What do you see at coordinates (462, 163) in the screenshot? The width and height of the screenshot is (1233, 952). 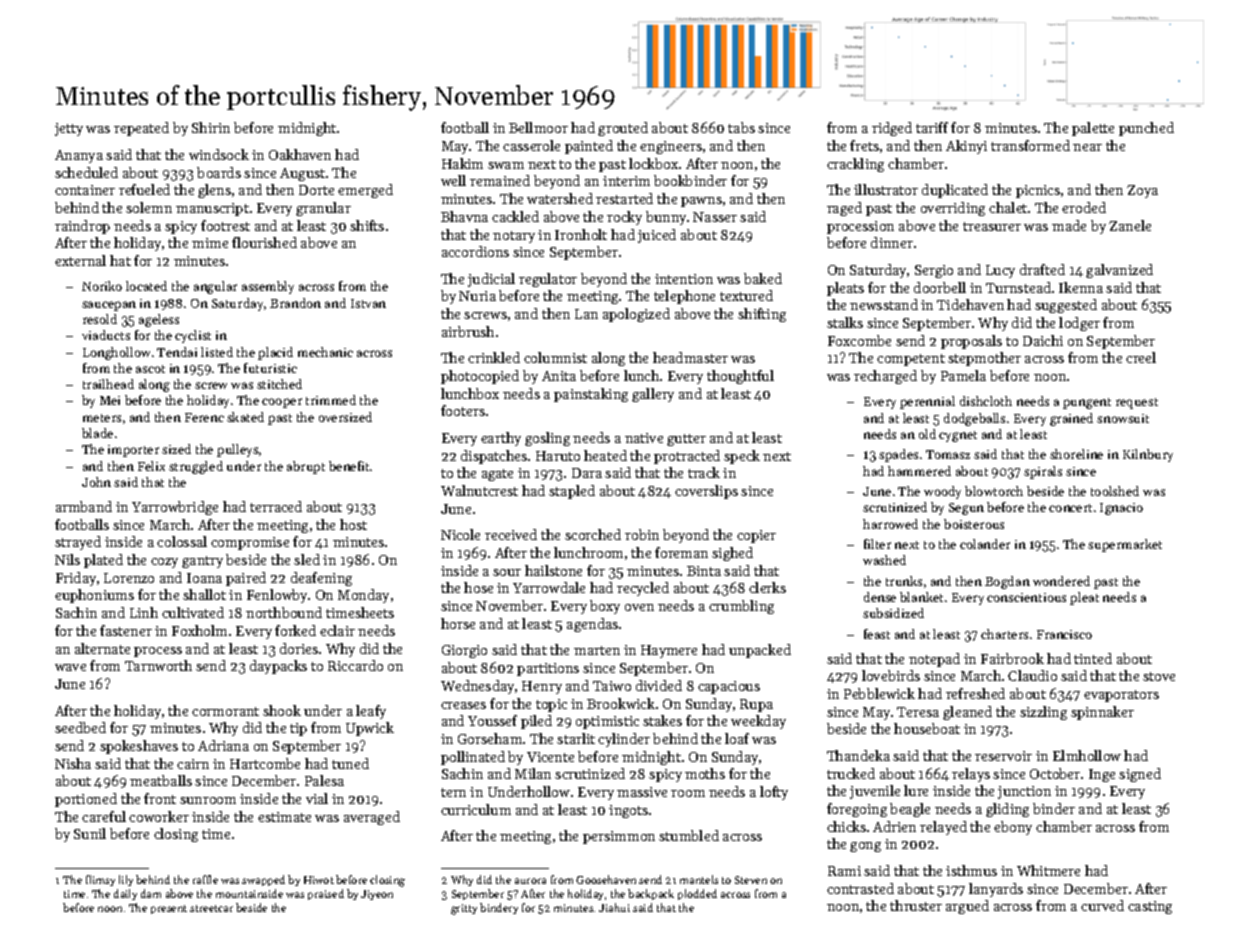 I see `Hakim` at bounding box center [462, 163].
